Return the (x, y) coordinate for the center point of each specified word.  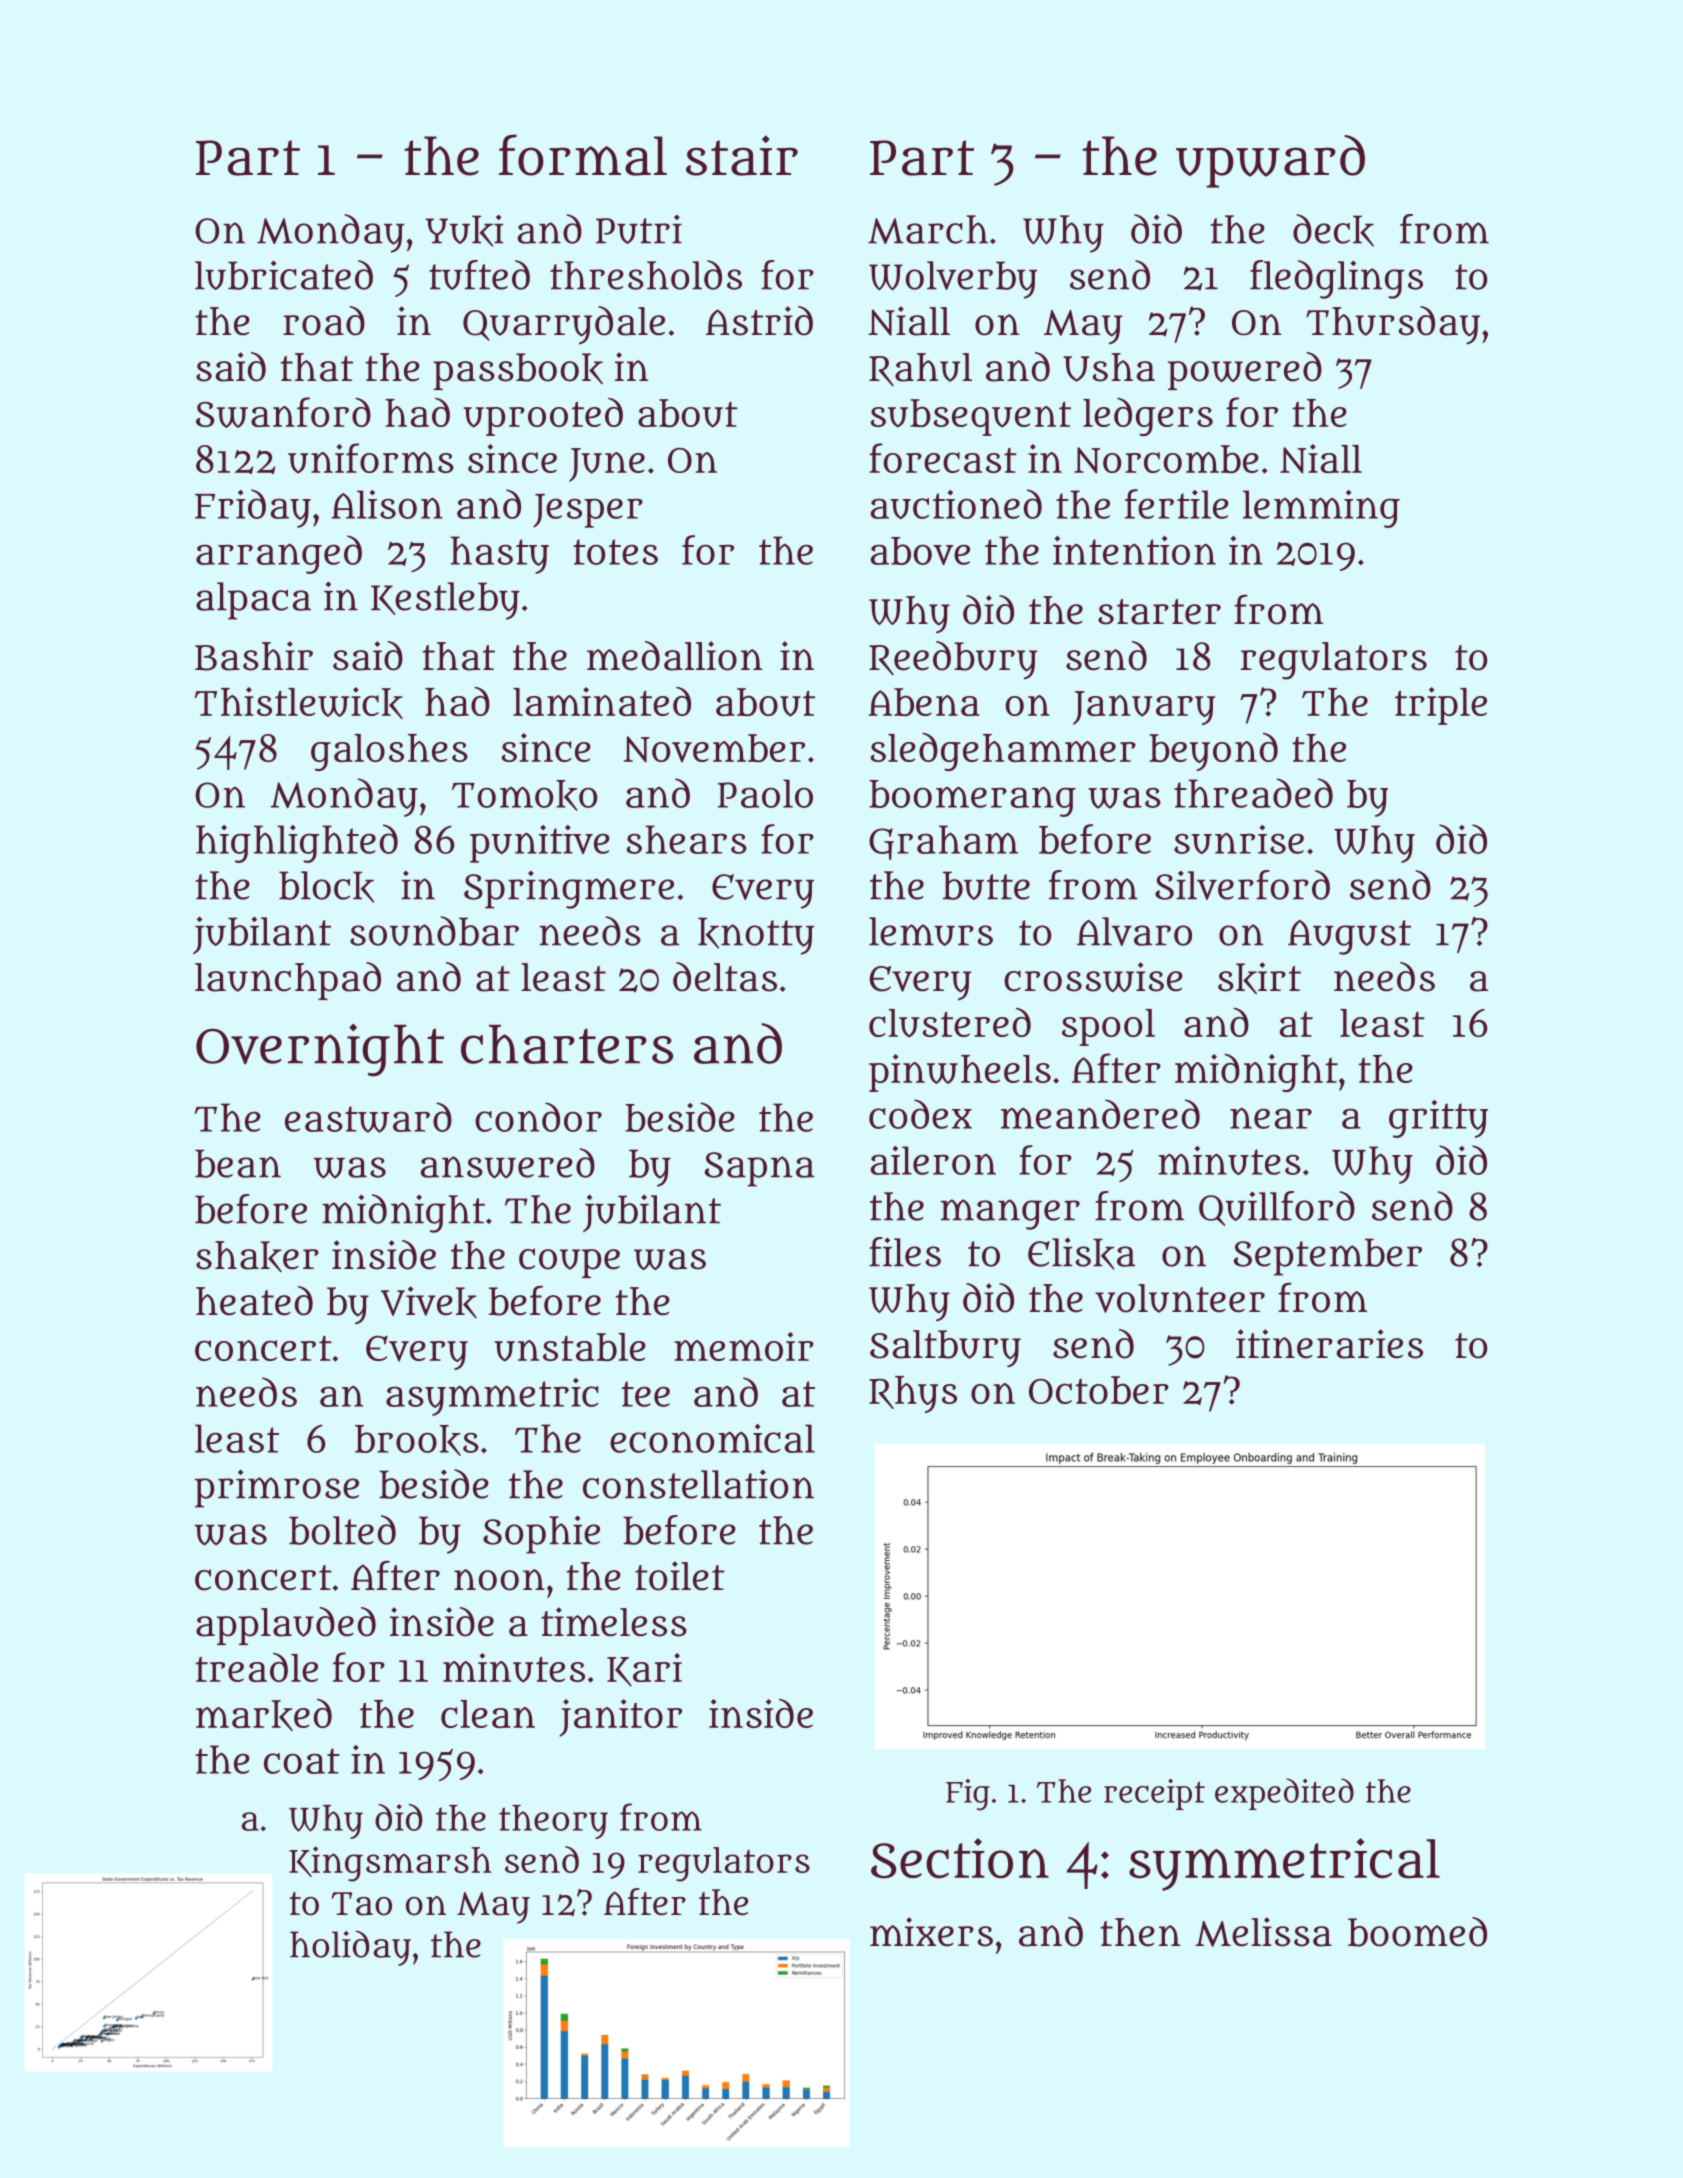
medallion (674, 656)
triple (1441, 706)
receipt (1154, 1794)
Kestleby (445, 601)
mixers (931, 1932)
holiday (350, 1948)
